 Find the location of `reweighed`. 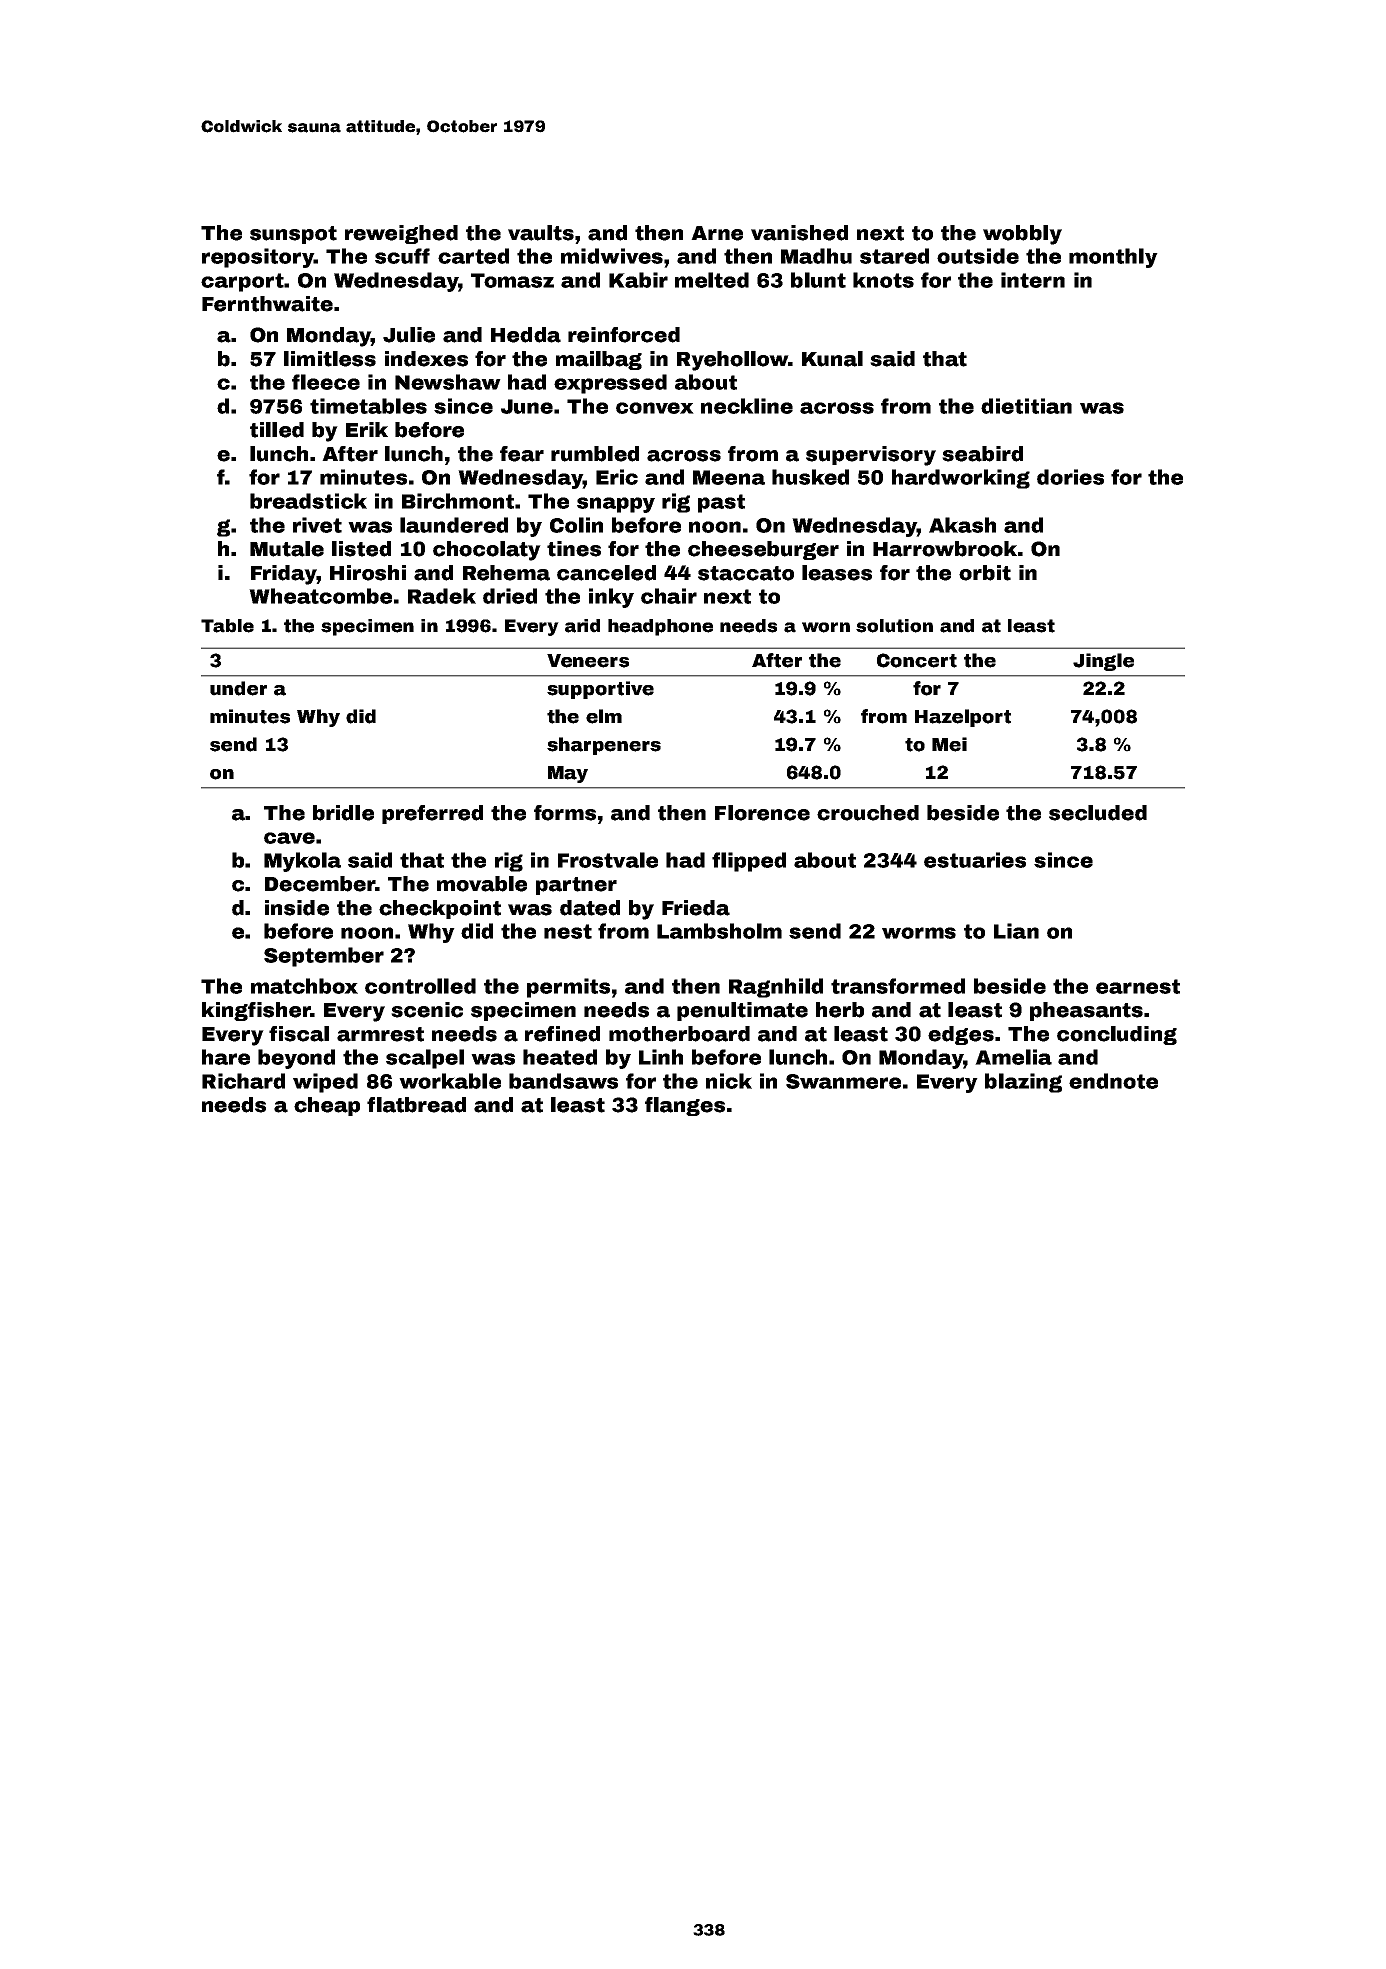

reweighed is located at coordinates (401, 234).
